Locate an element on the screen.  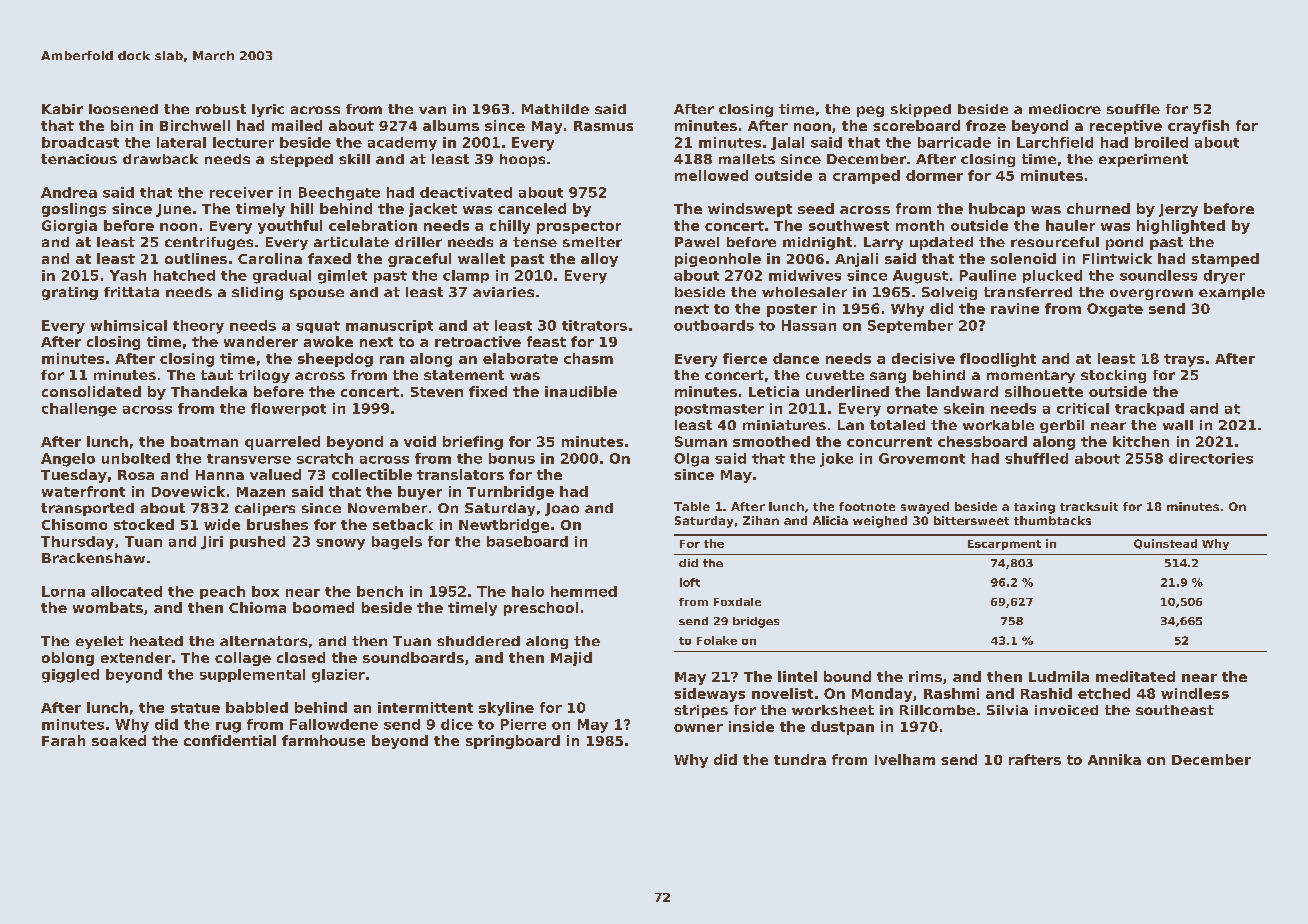
Farah is located at coordinates (63, 740).
